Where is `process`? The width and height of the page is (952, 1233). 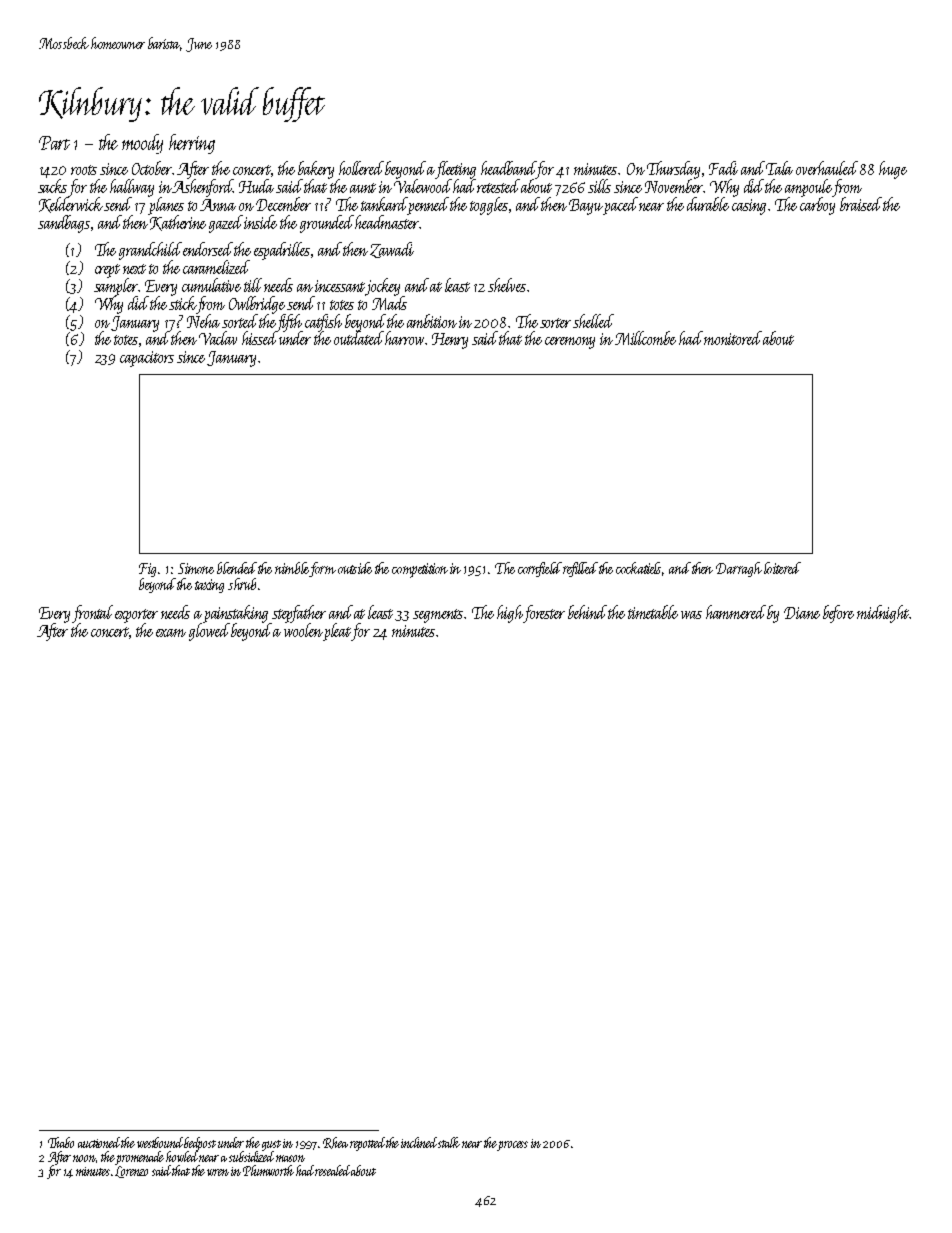 process is located at coordinates (513, 1146).
